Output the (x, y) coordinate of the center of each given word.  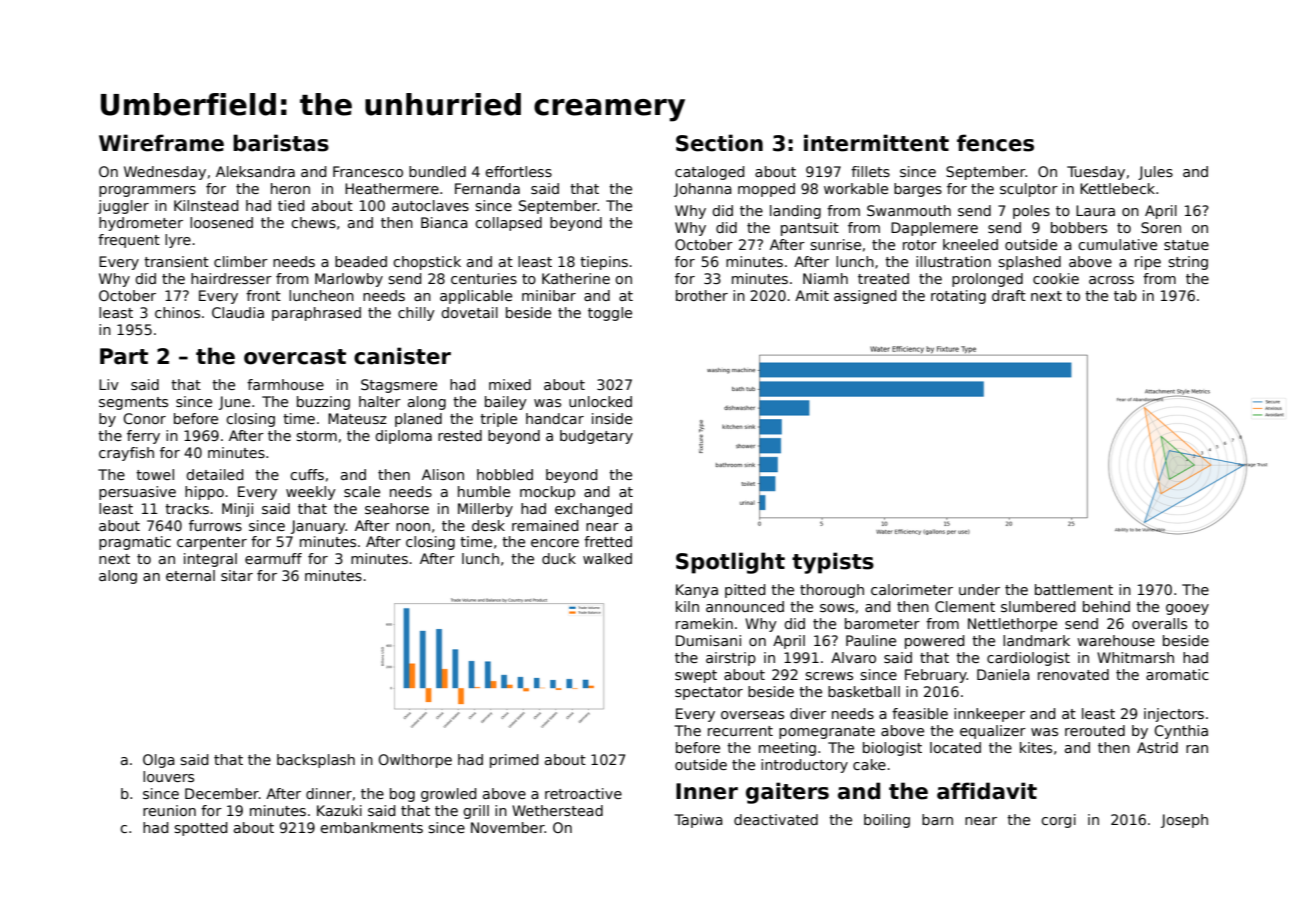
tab (1125, 295)
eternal (190, 575)
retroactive (583, 793)
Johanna (703, 190)
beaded (361, 261)
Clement (965, 606)
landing (795, 212)
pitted (745, 591)
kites (1036, 747)
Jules (1155, 173)
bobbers (1079, 227)
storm (316, 436)
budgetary (596, 437)
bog (402, 795)
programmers (147, 191)
